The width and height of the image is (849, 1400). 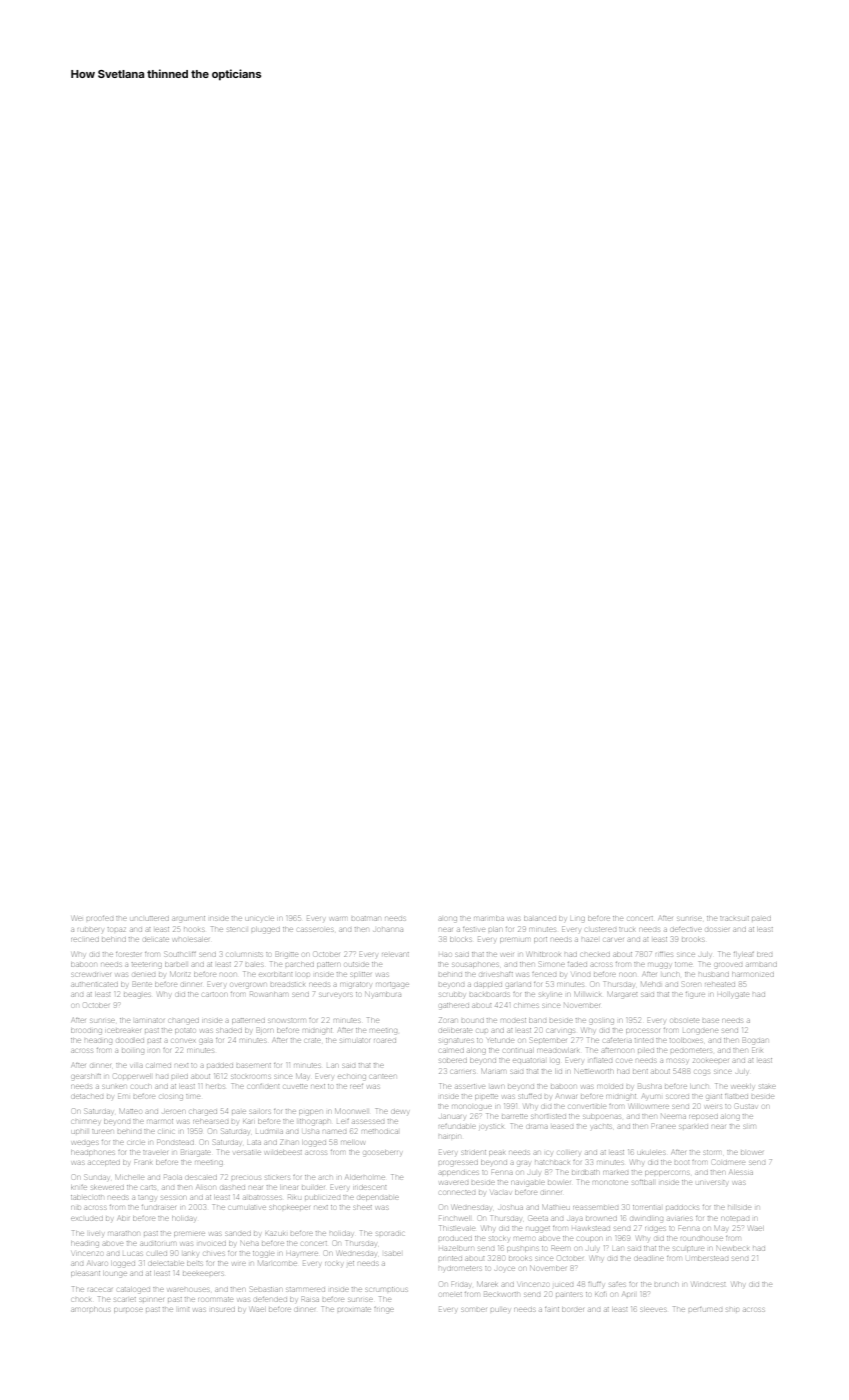 I want to click on balanced, so click(x=540, y=919).
